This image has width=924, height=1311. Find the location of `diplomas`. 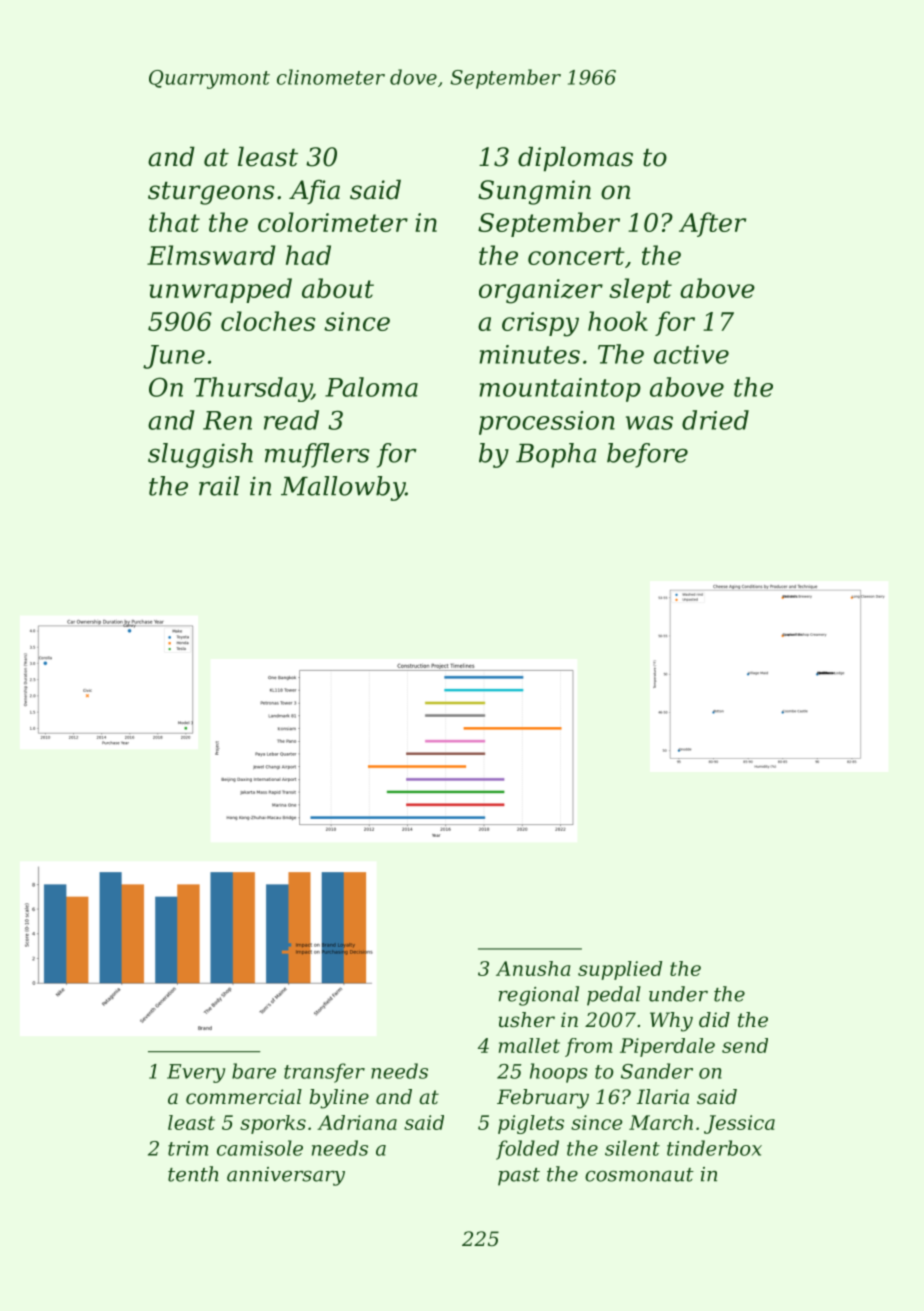

diplomas is located at coordinates (575, 159).
